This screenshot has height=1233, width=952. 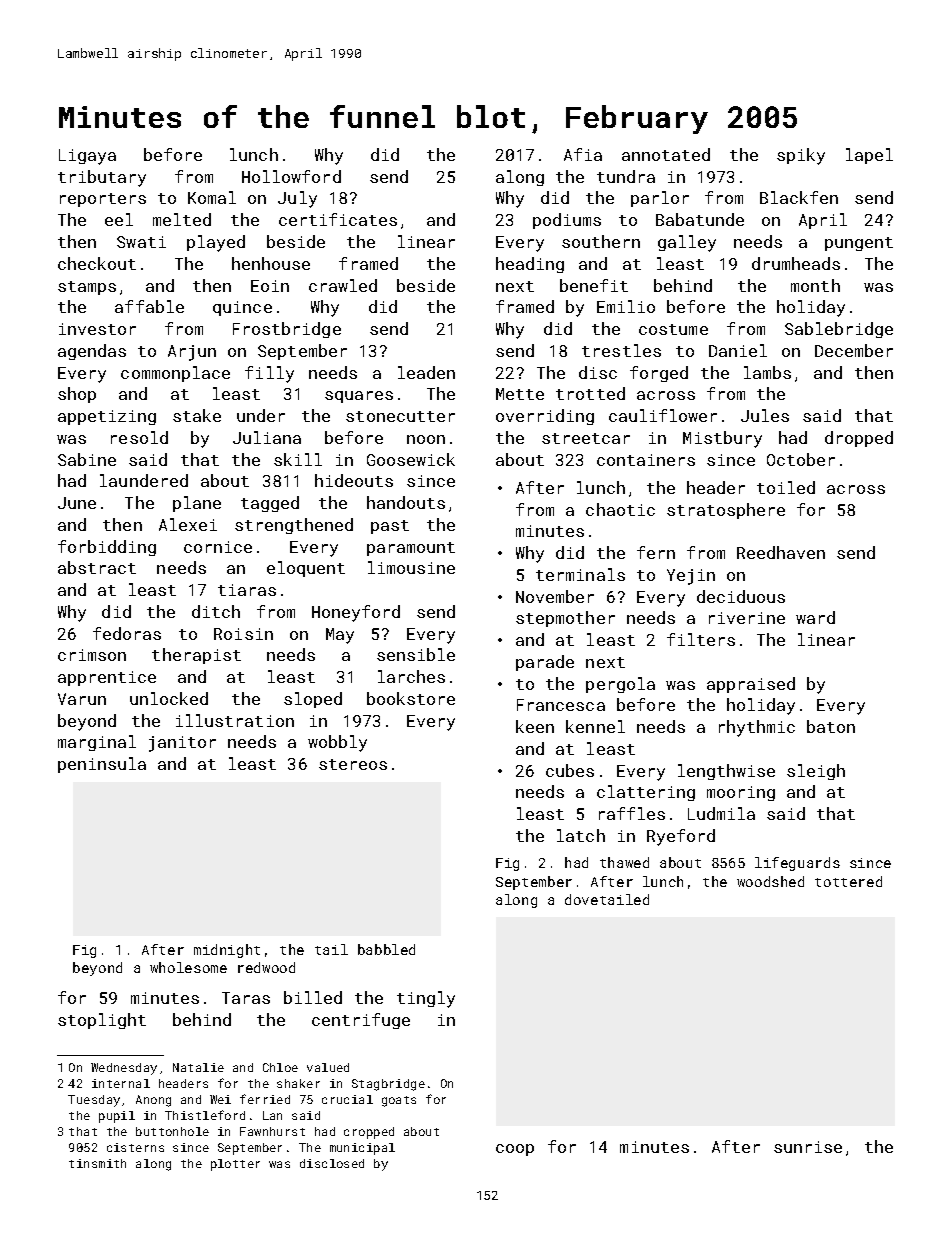 What do you see at coordinates (246, 998) in the screenshot?
I see `Taras` at bounding box center [246, 998].
